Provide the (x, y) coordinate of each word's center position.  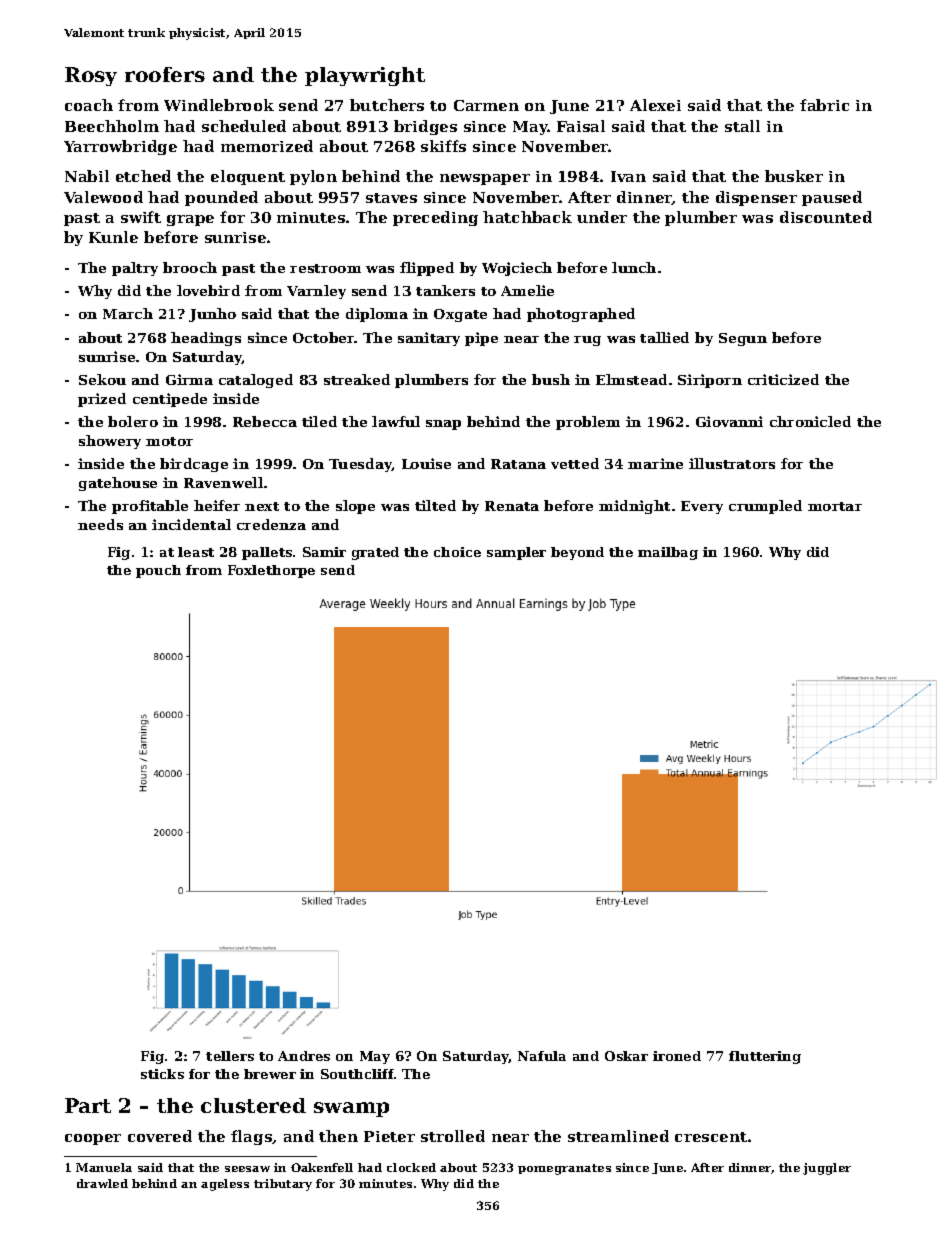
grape (190, 220)
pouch (158, 571)
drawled (102, 1183)
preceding (435, 218)
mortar (835, 506)
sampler (516, 553)
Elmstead (631, 379)
